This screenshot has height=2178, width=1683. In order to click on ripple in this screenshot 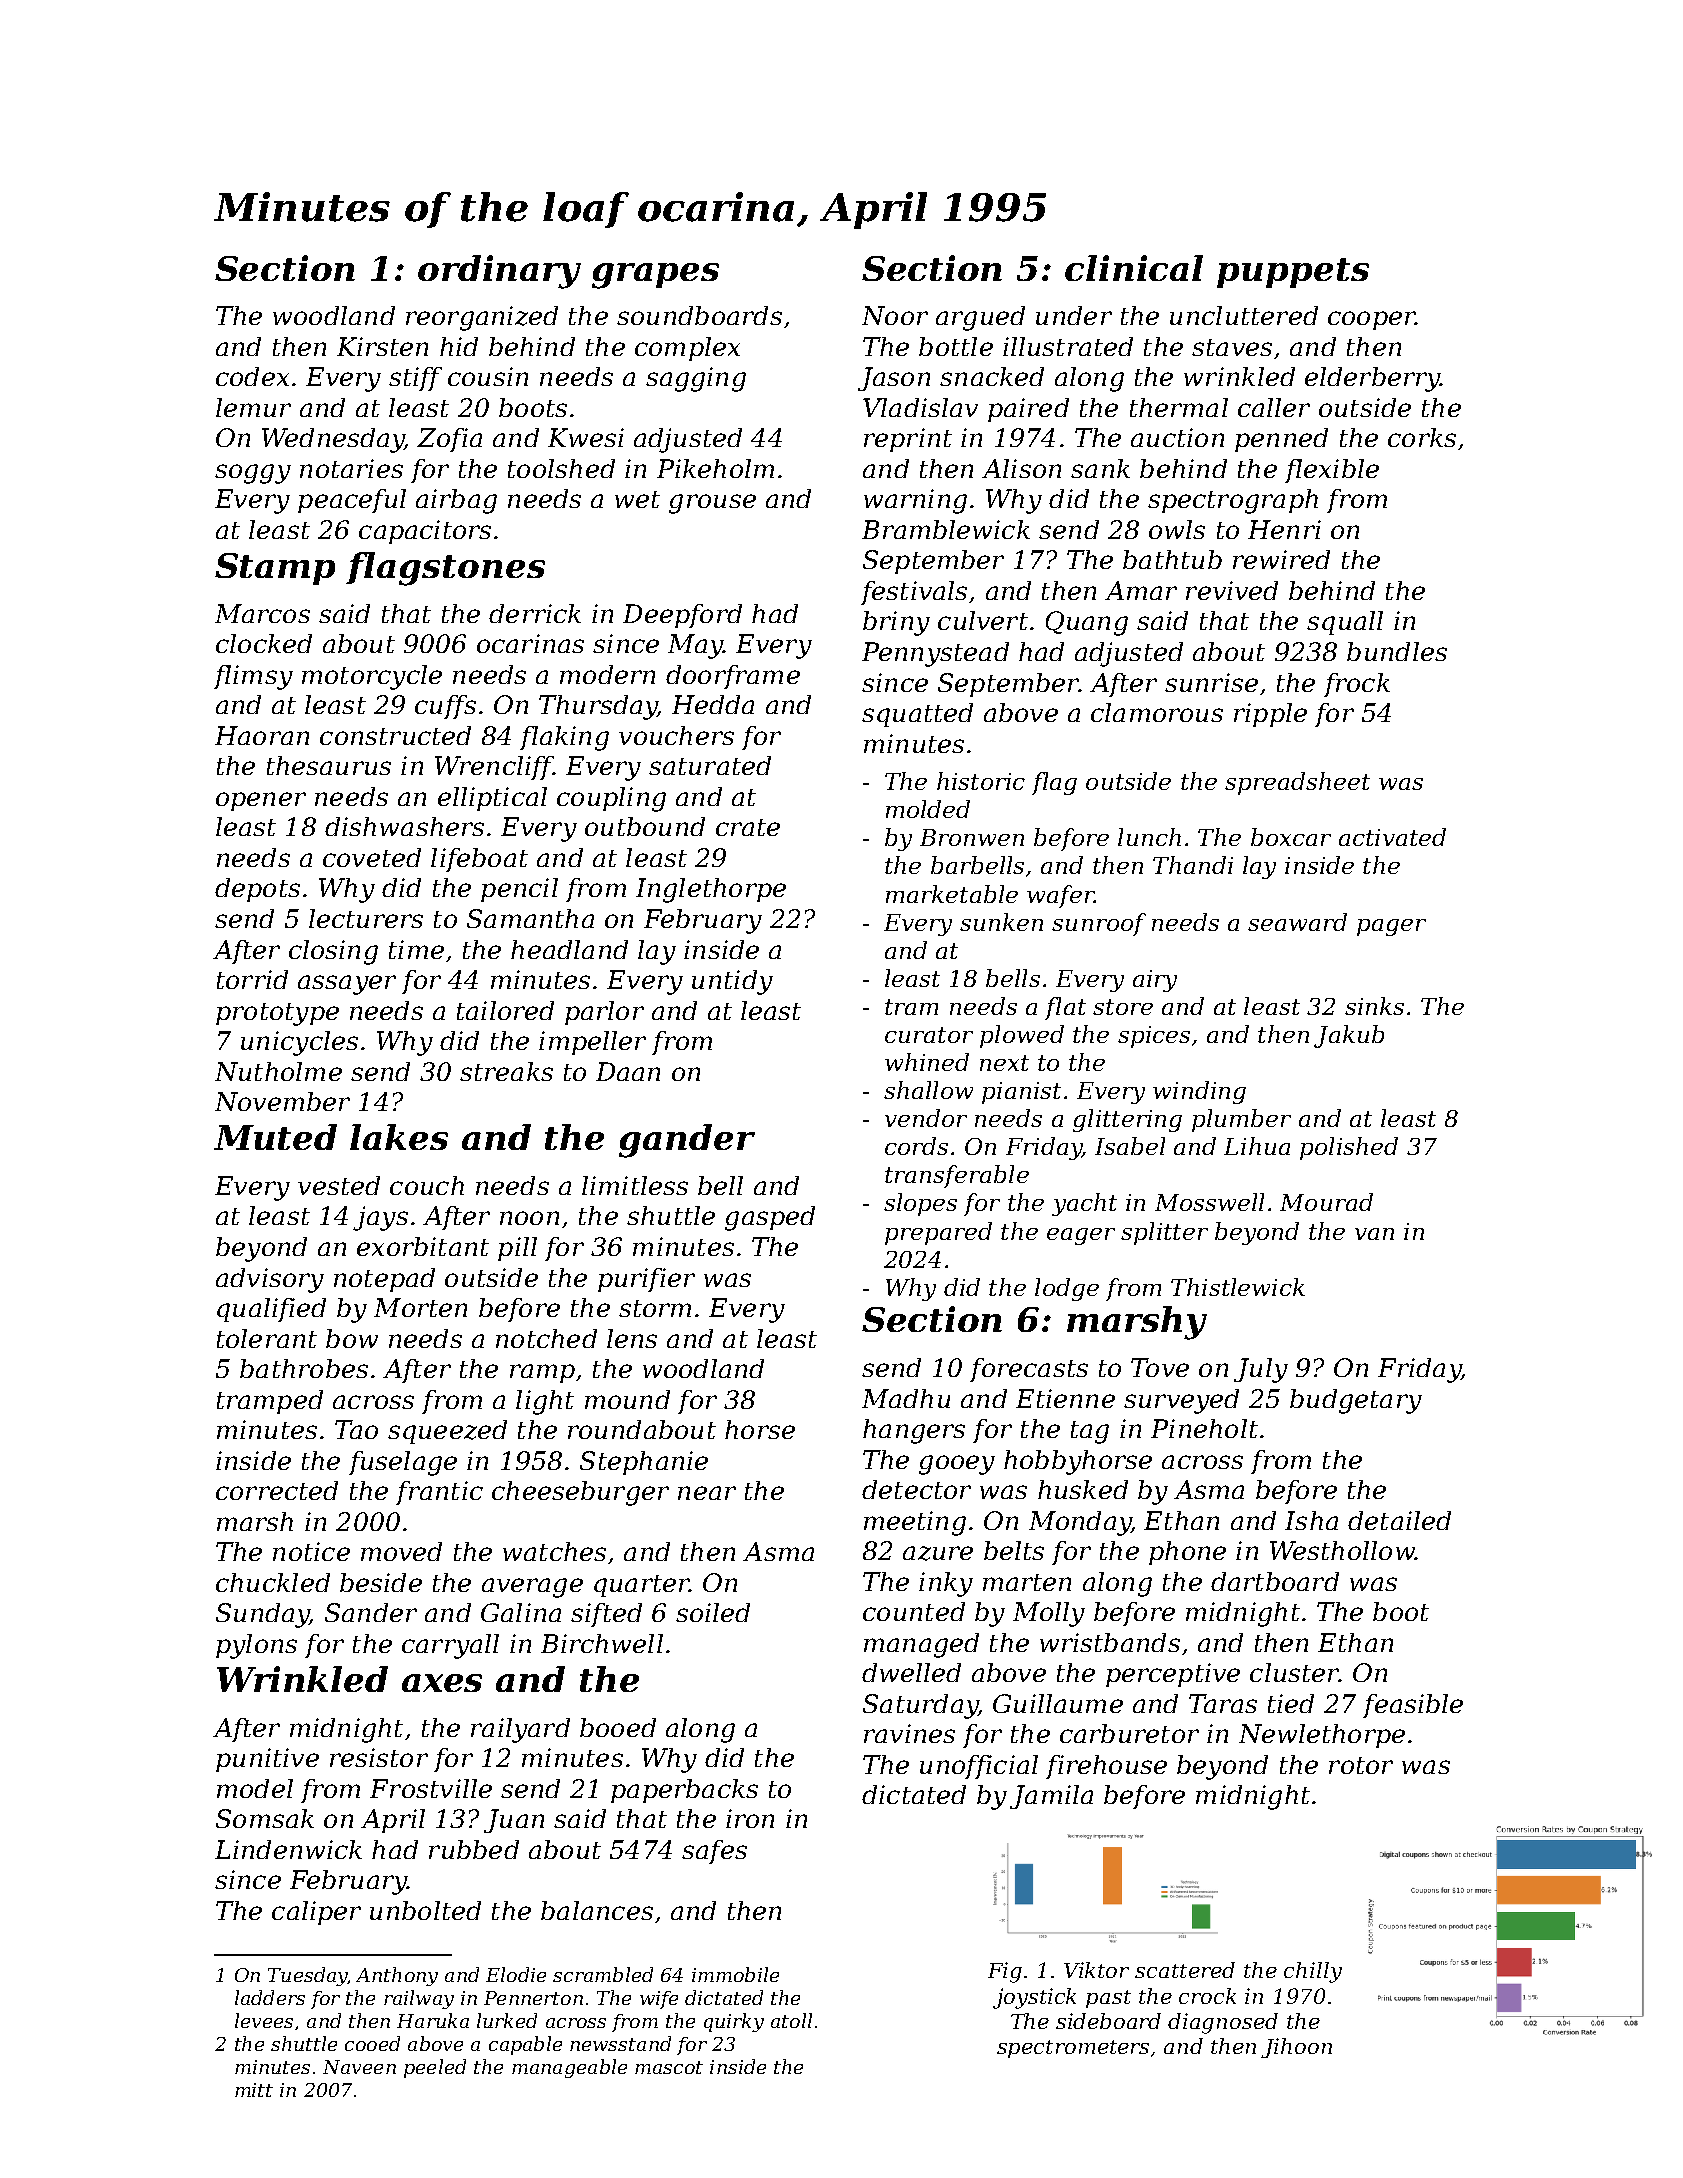, I will do `click(1270, 715)`.
